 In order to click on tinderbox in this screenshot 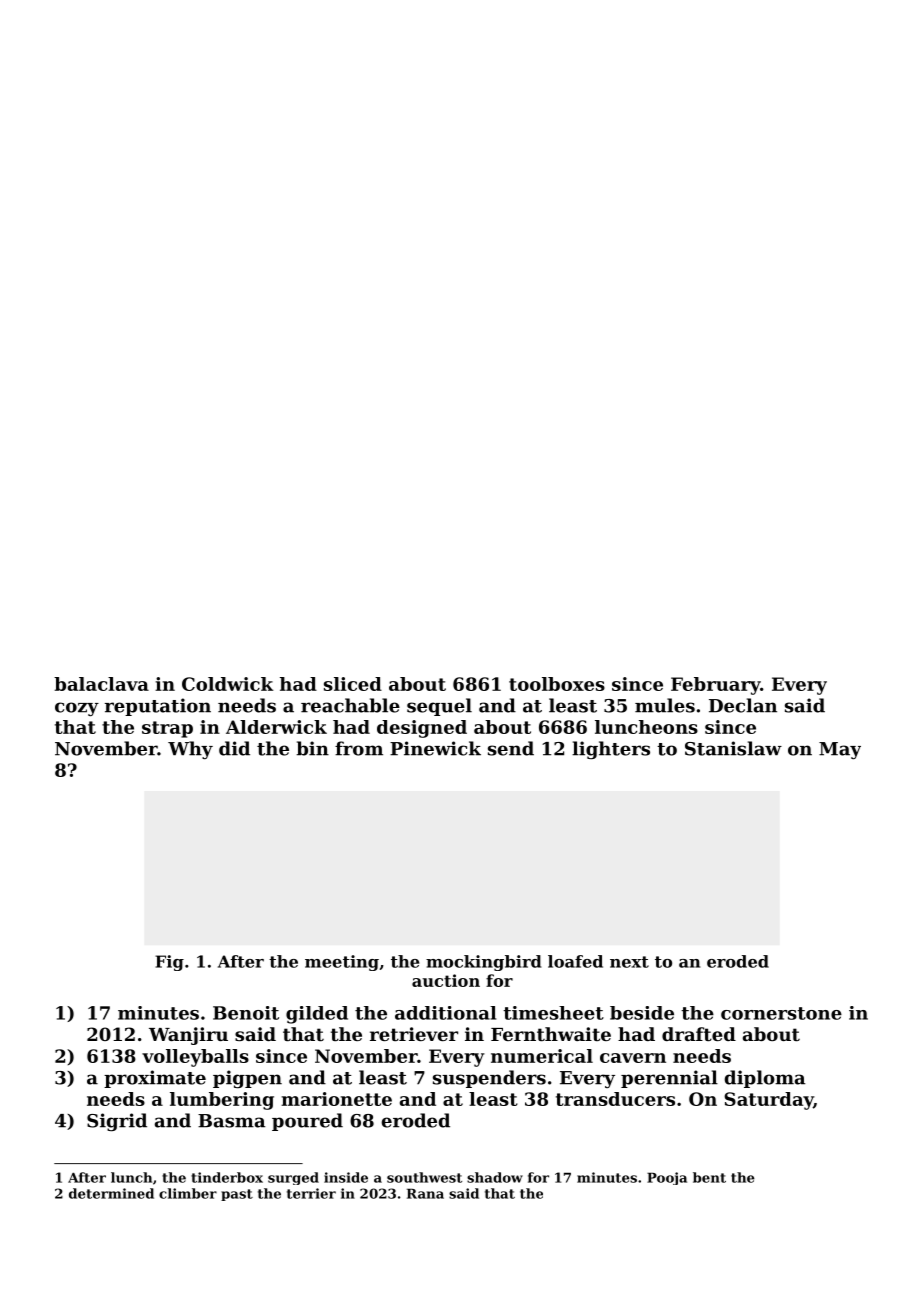, I will do `click(227, 1177)`.
